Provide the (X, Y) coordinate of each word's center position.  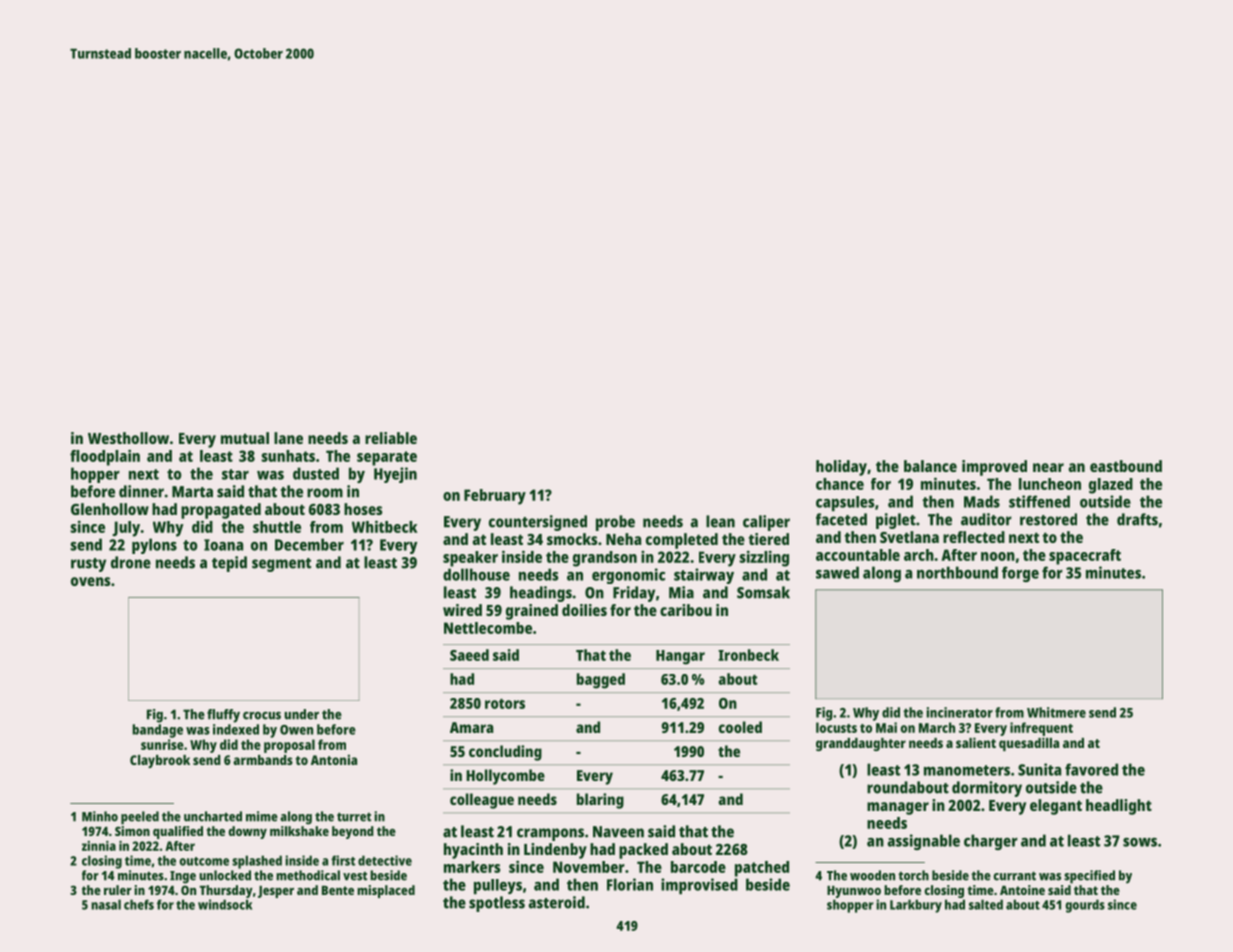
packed (643, 851)
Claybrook (160, 761)
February (495, 497)
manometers (967, 770)
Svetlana (909, 537)
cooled (740, 727)
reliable (391, 438)
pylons (154, 546)
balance (930, 466)
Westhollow (128, 438)
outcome (204, 861)
